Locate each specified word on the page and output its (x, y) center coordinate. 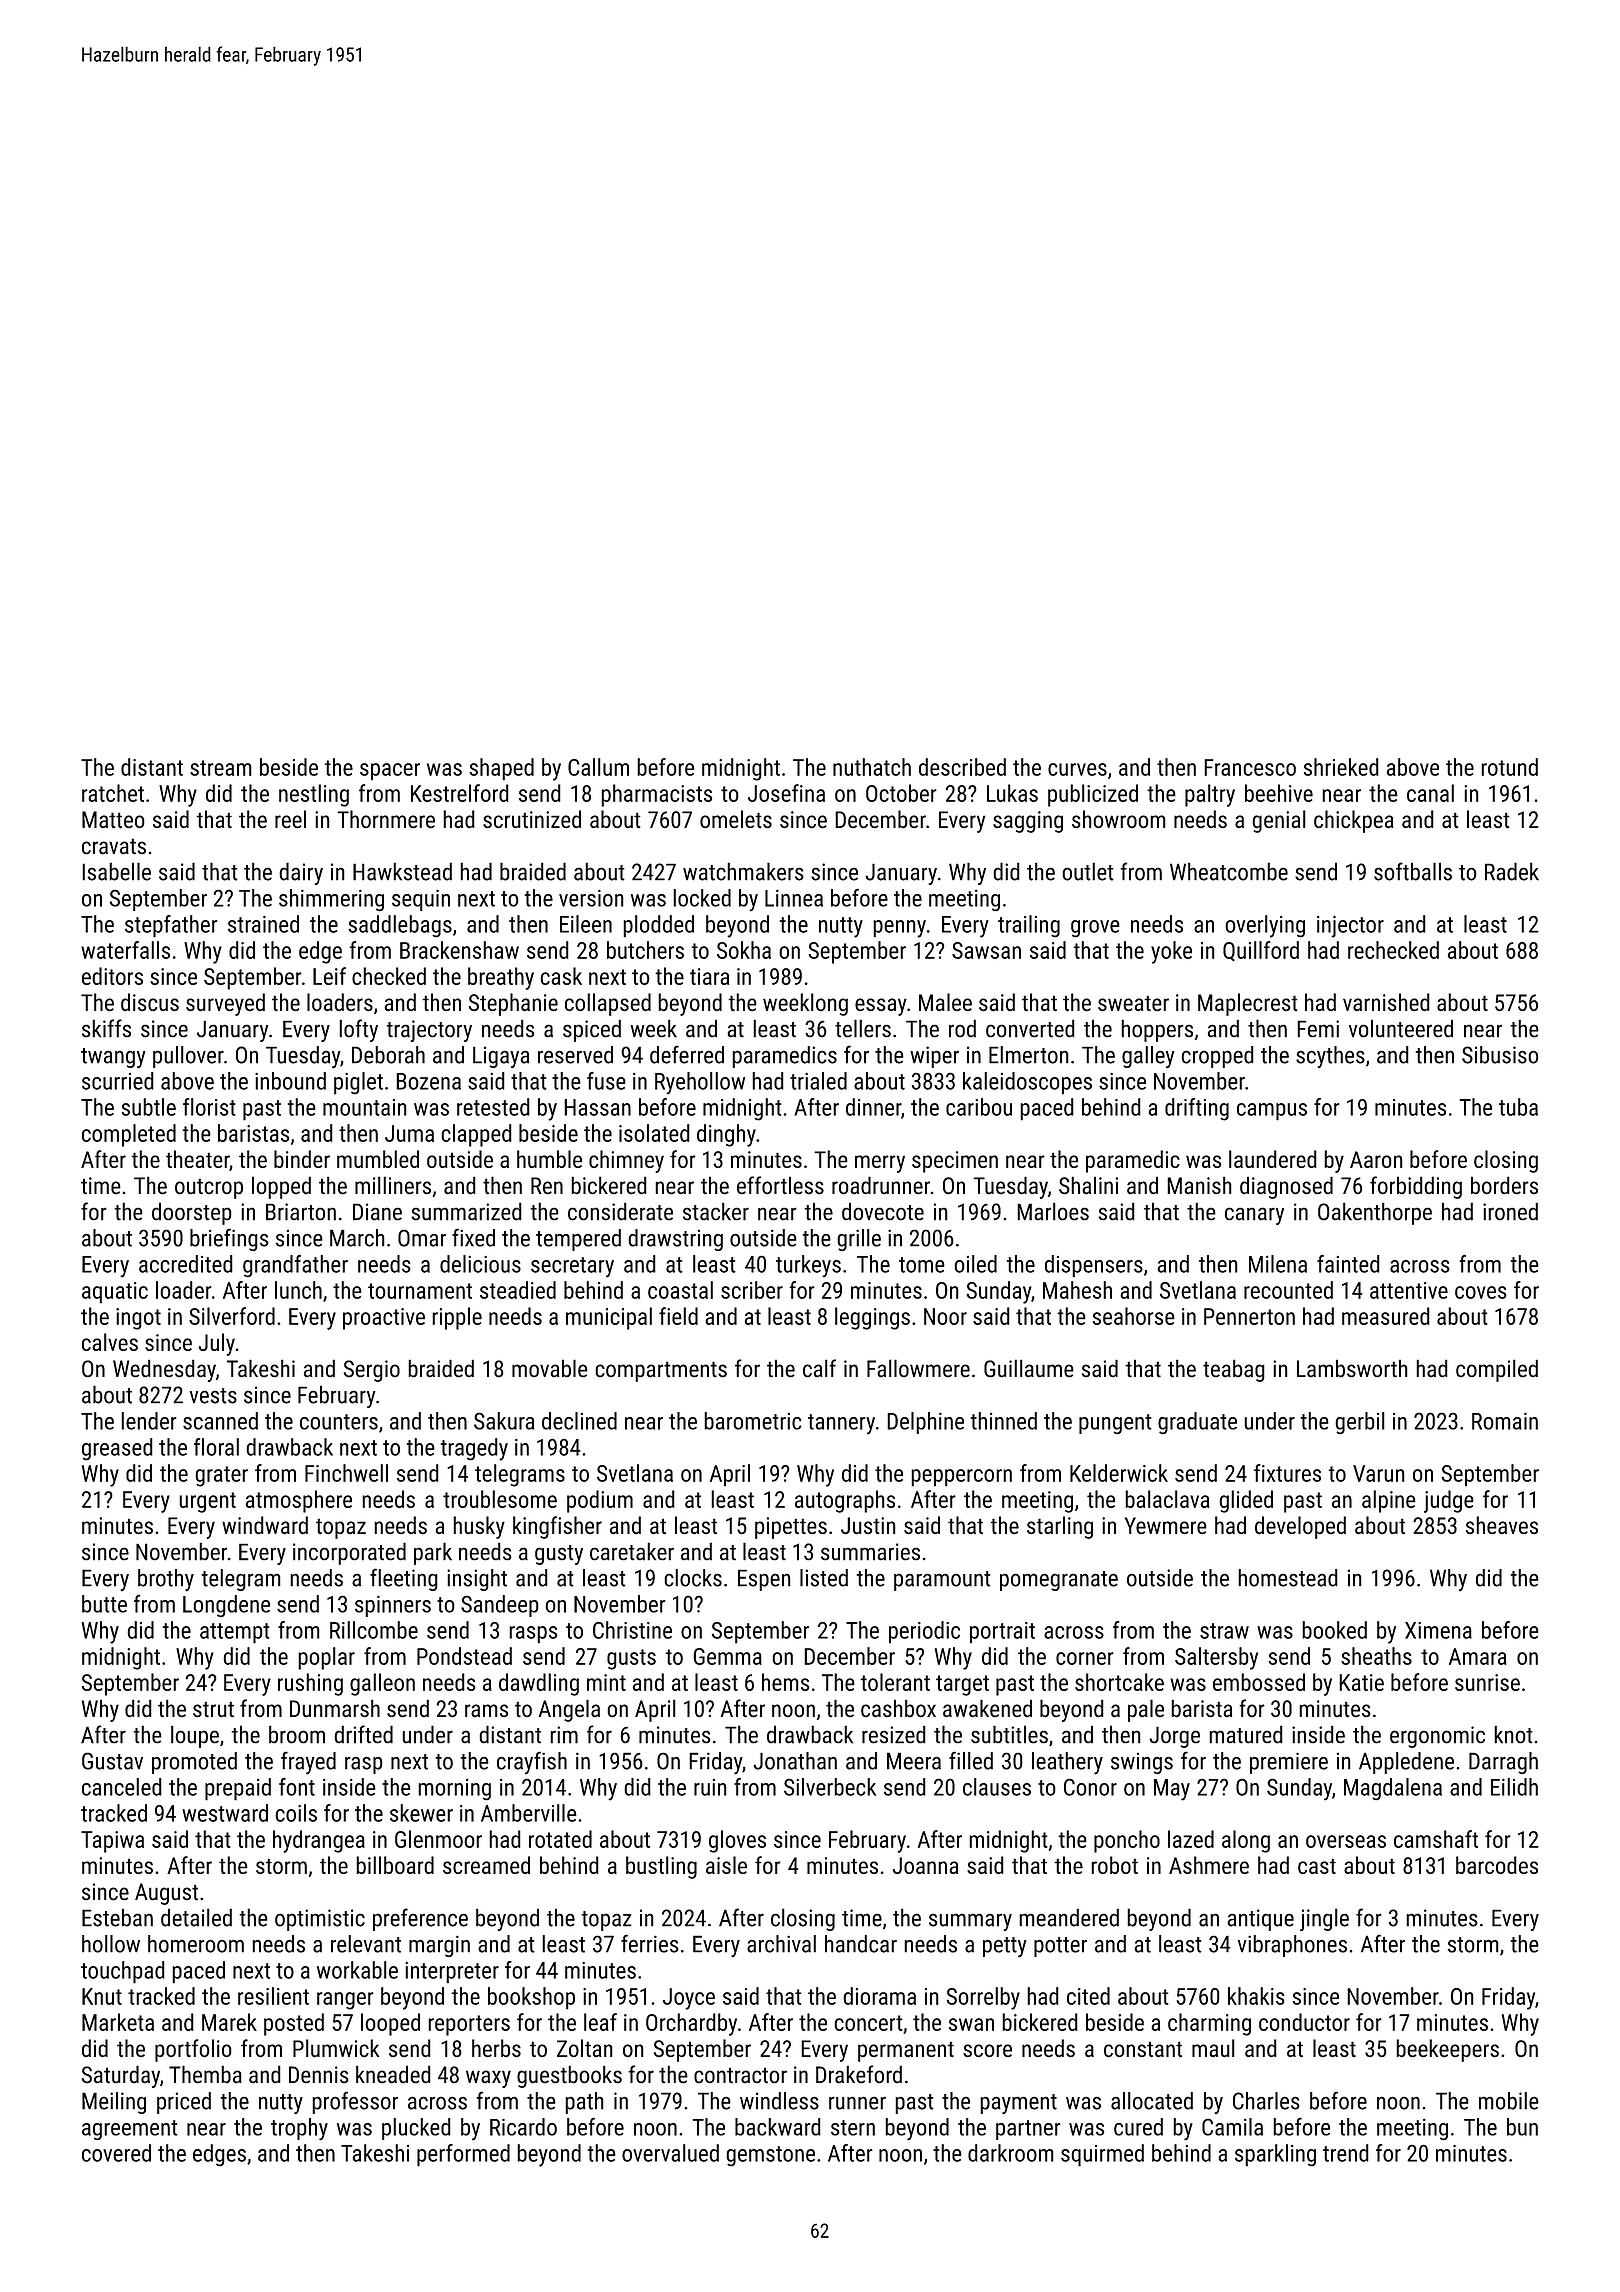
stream (221, 768)
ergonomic (1437, 1737)
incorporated (349, 1553)
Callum (598, 767)
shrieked (1341, 767)
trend (1346, 2153)
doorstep (192, 1214)
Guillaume (1029, 1368)
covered (116, 2153)
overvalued (670, 2153)
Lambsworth (1352, 1368)
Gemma (727, 1656)
